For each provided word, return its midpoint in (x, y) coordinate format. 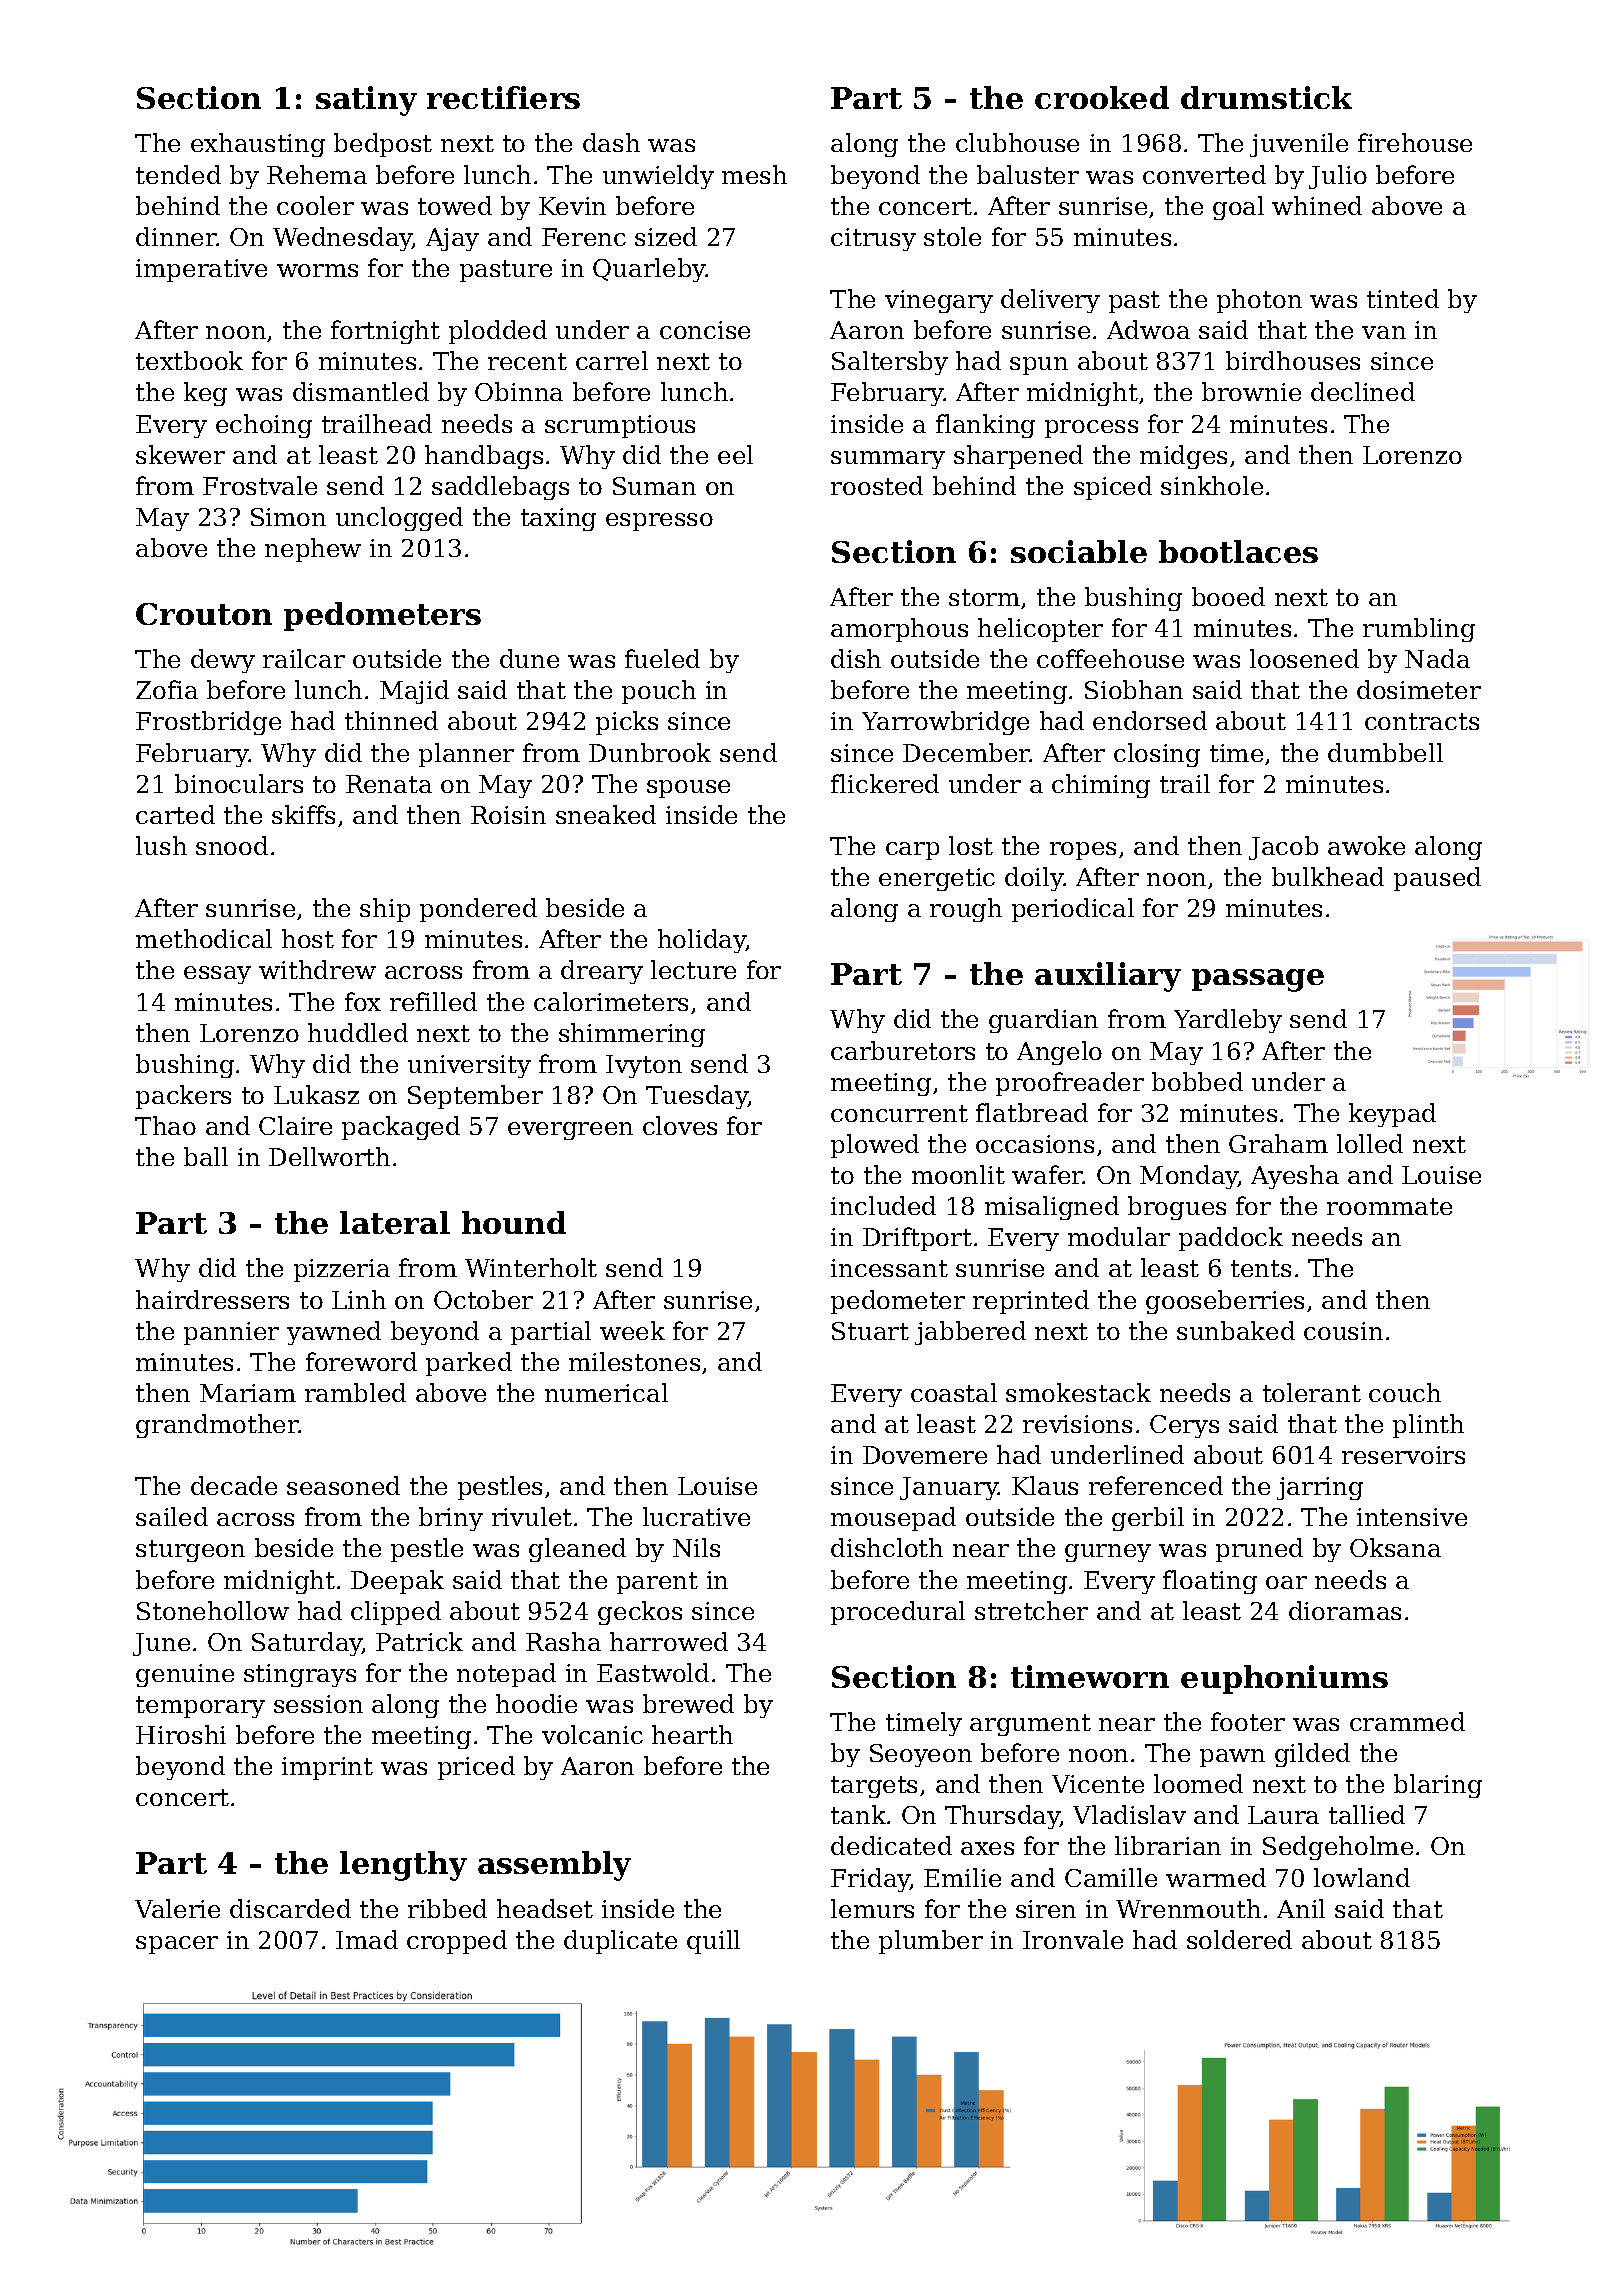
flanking (985, 426)
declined (1363, 391)
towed (455, 205)
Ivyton (644, 1066)
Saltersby (890, 363)
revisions (1077, 1424)
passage (1258, 980)
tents (1261, 1268)
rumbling (1419, 630)
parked (469, 1364)
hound (514, 1222)
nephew (313, 550)
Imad (367, 1939)
